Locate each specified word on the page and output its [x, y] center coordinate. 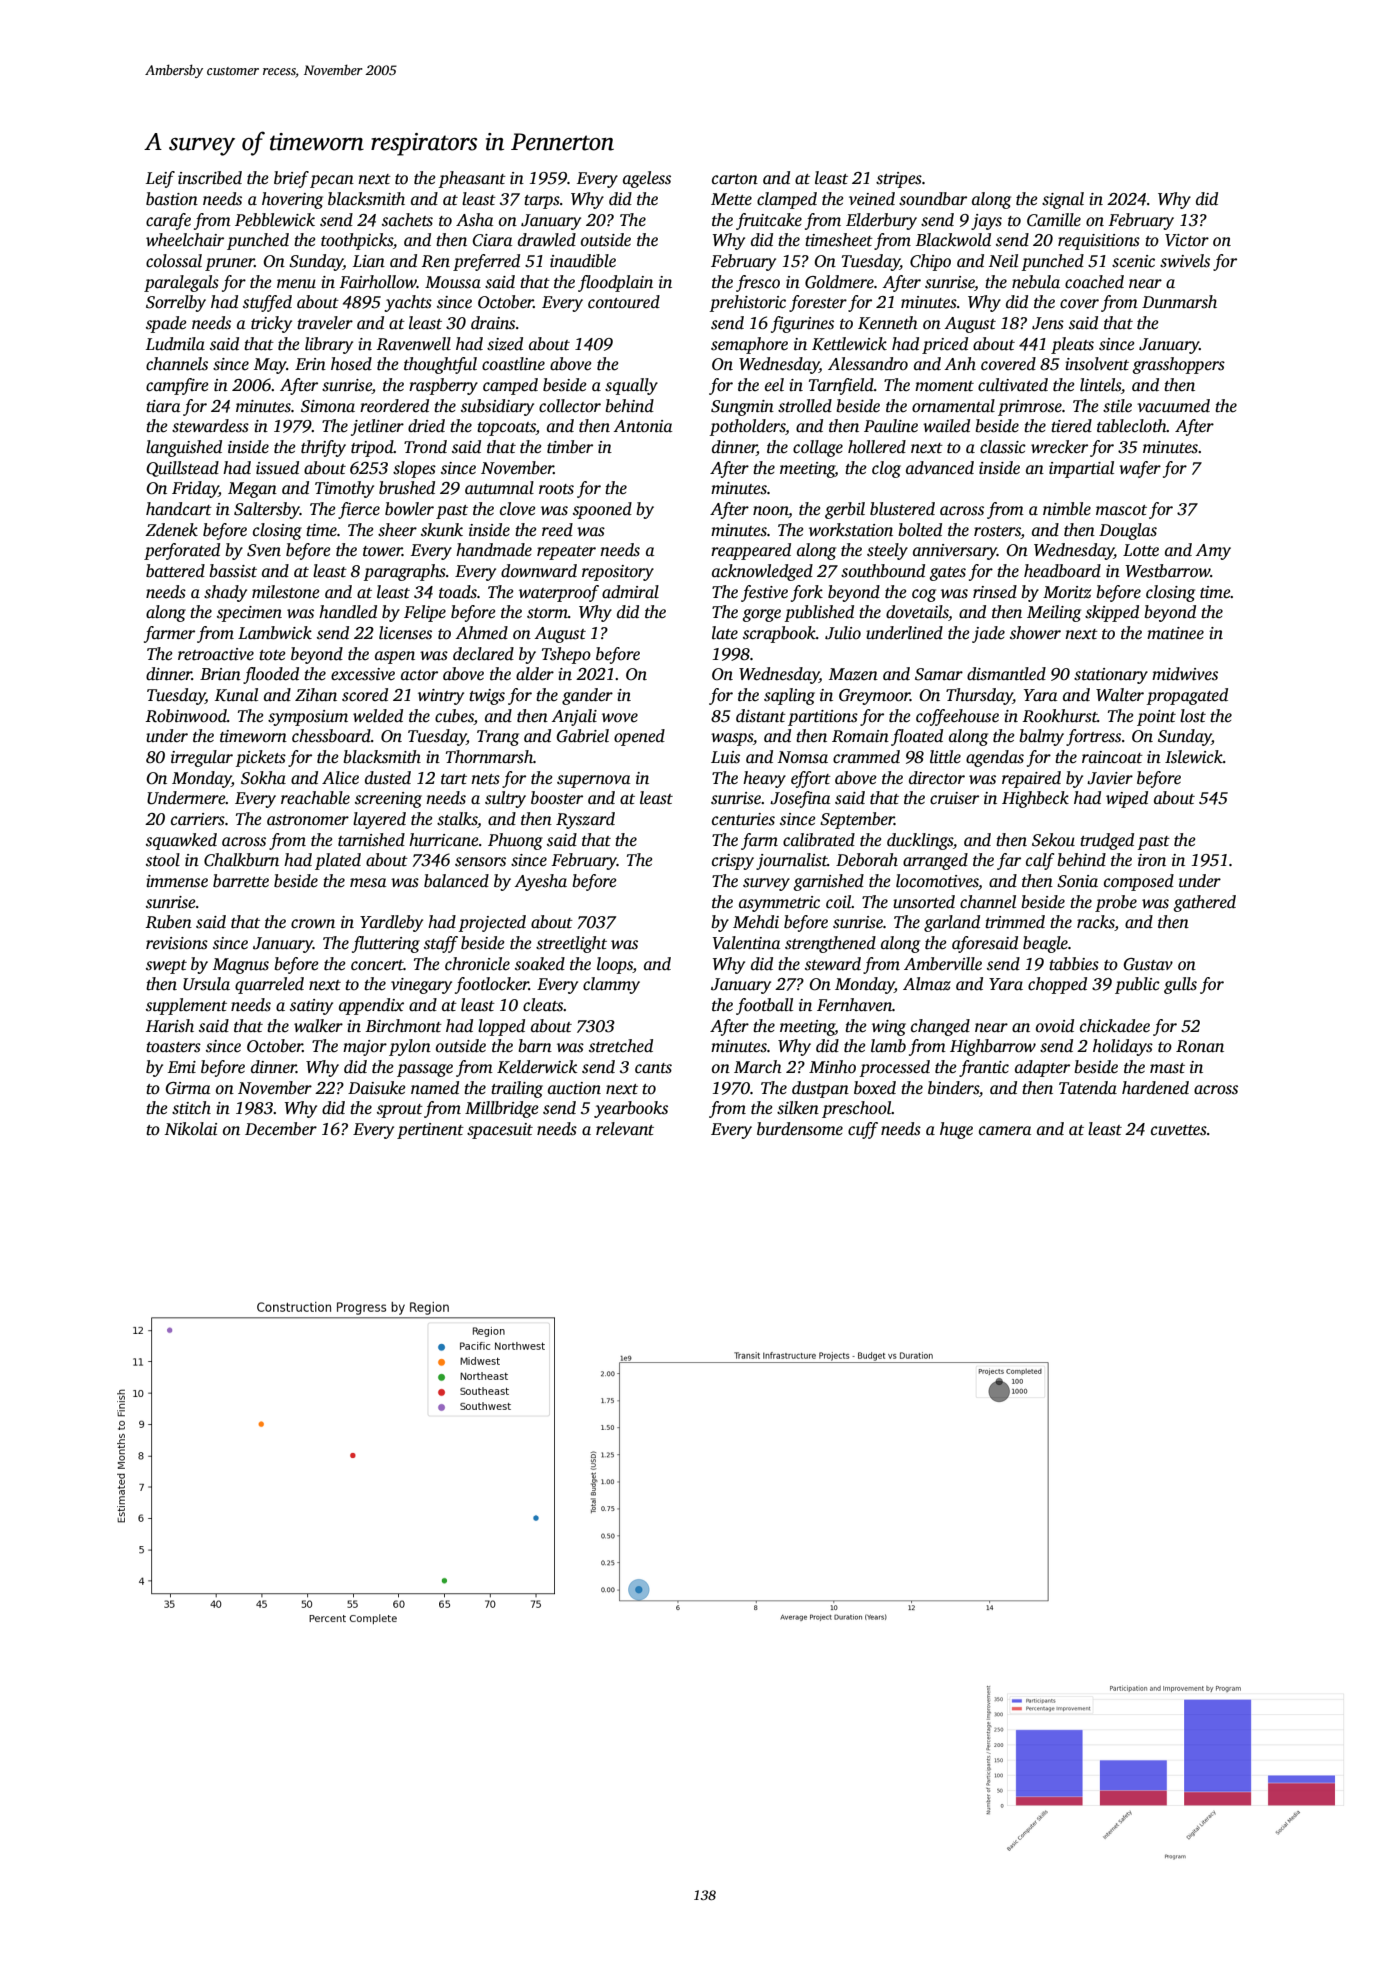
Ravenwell [413, 344]
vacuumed [1173, 406]
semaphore [749, 345]
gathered [1204, 903]
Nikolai [191, 1129]
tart [454, 779]
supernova [593, 781]
